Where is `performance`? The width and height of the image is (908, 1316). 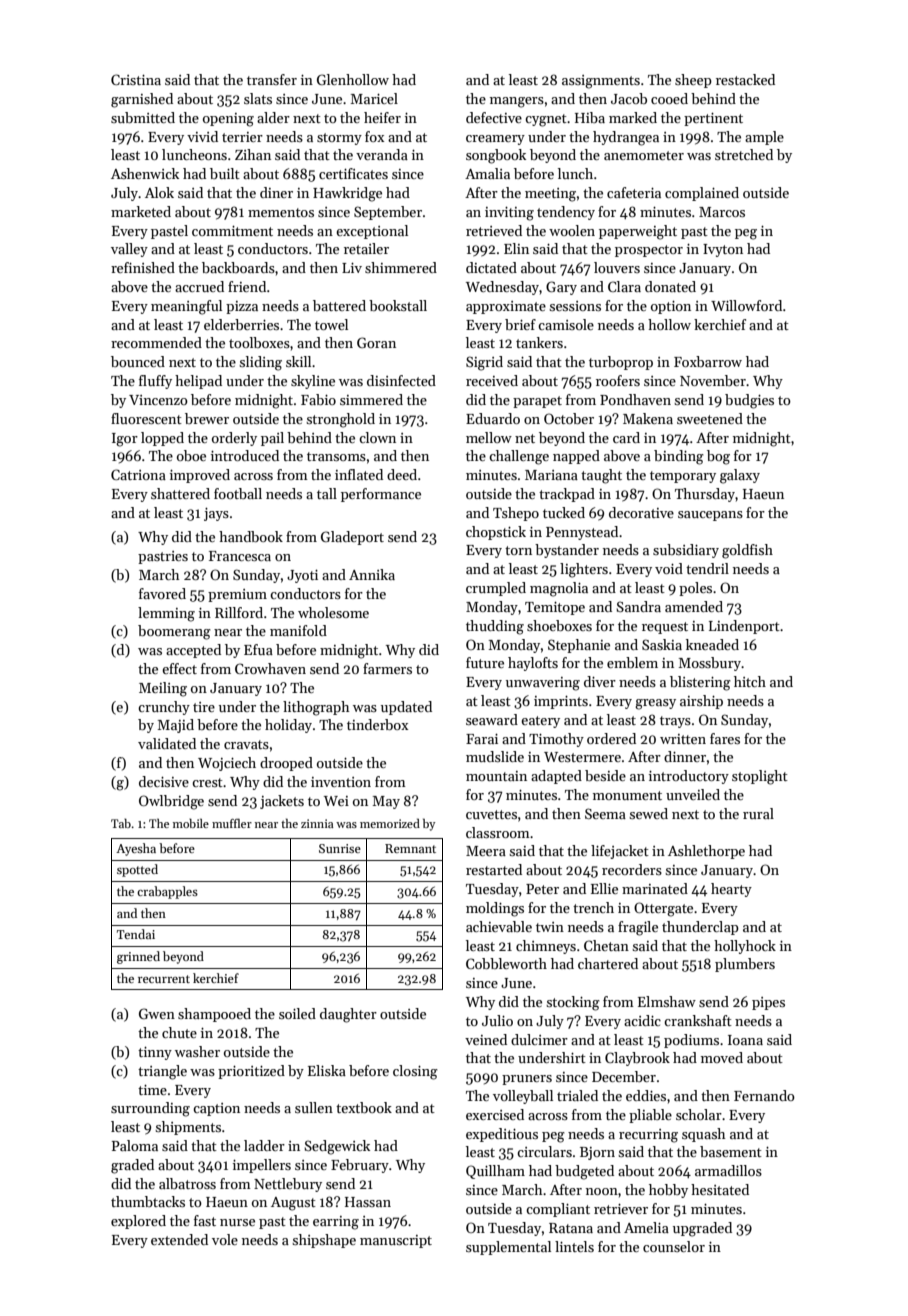
performance is located at coordinates (381, 495).
